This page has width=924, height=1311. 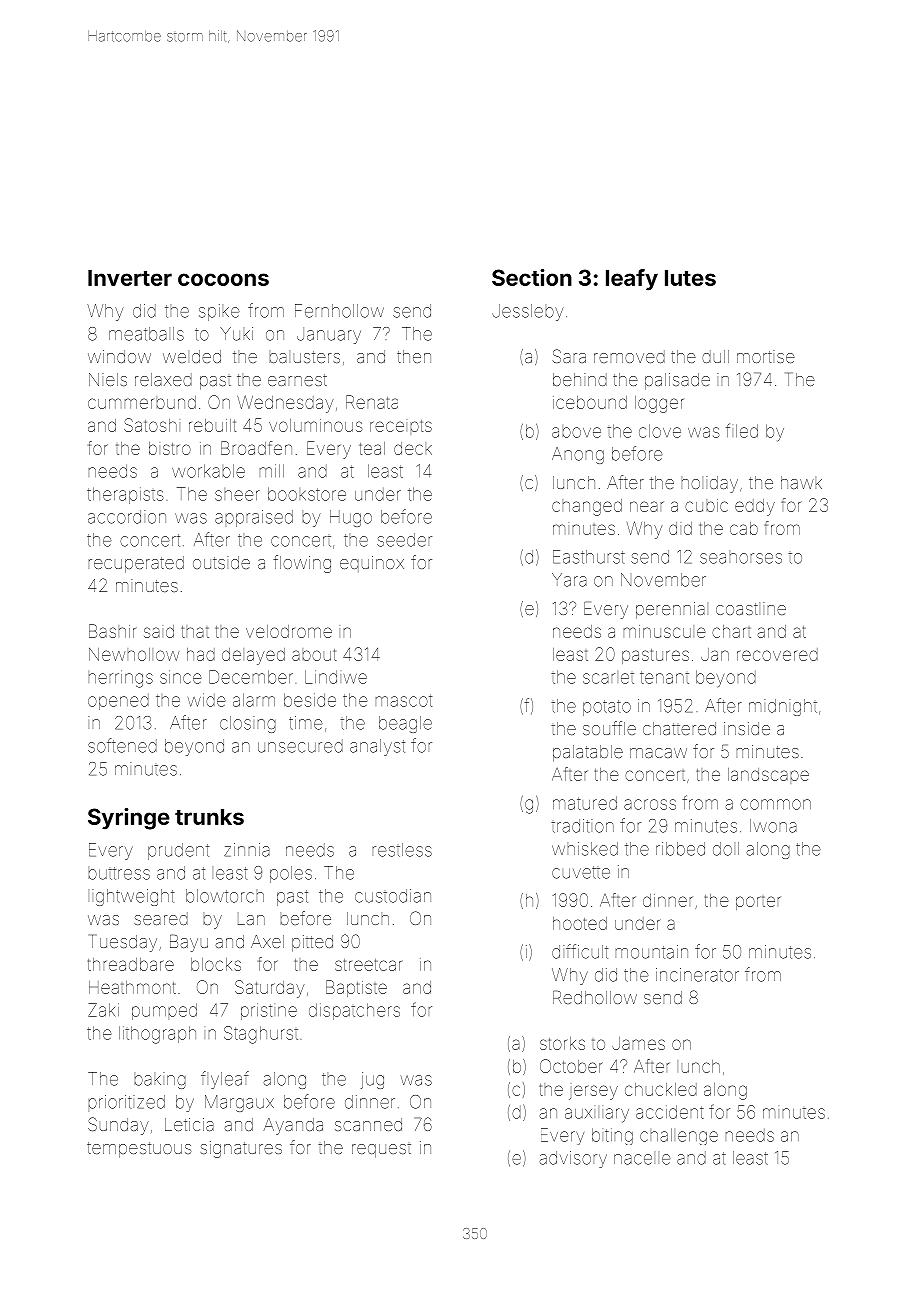 What do you see at coordinates (216, 964) in the page?
I see `blocks` at bounding box center [216, 964].
